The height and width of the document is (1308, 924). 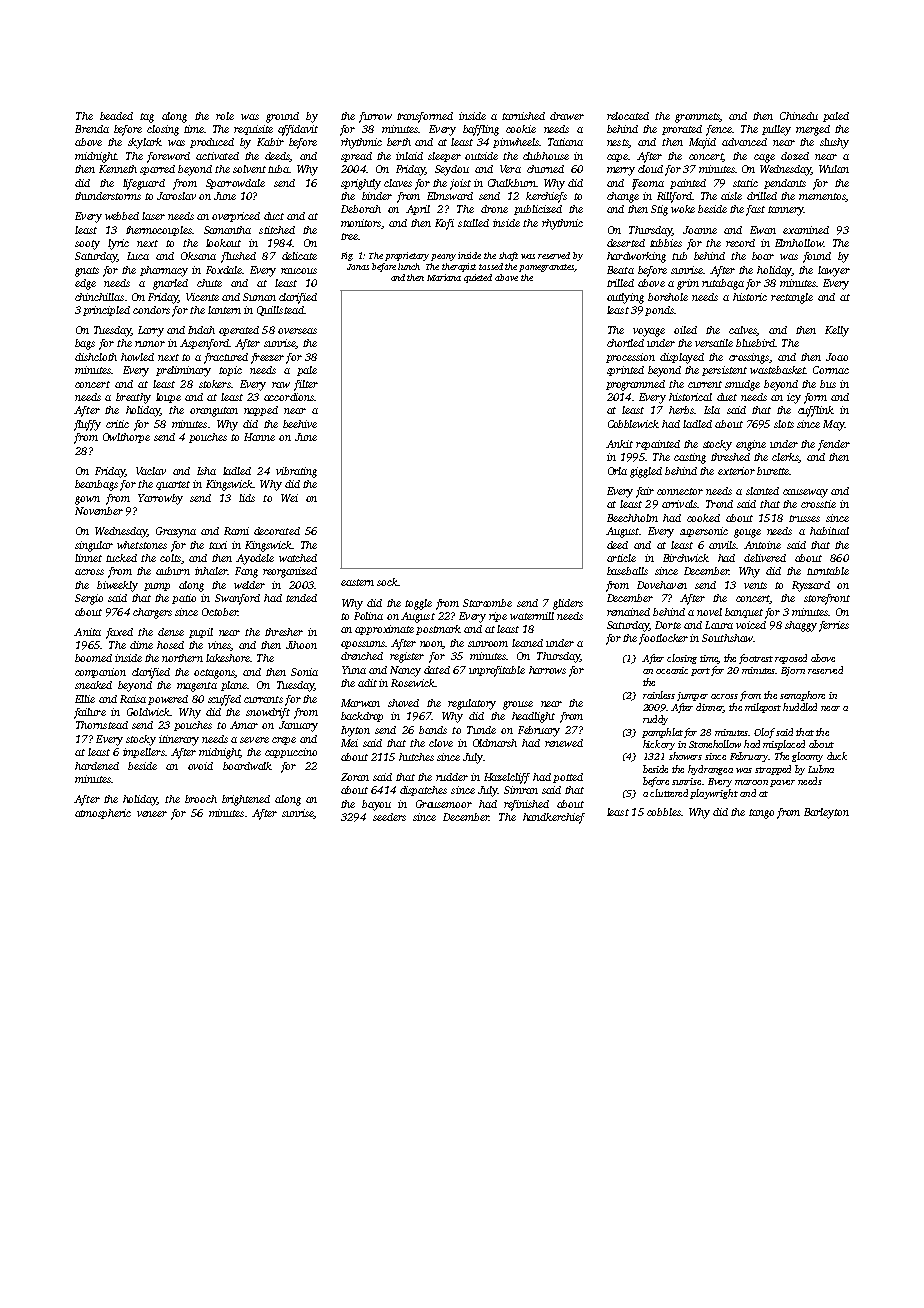 What do you see at coordinates (254, 740) in the document?
I see `severe` at bounding box center [254, 740].
